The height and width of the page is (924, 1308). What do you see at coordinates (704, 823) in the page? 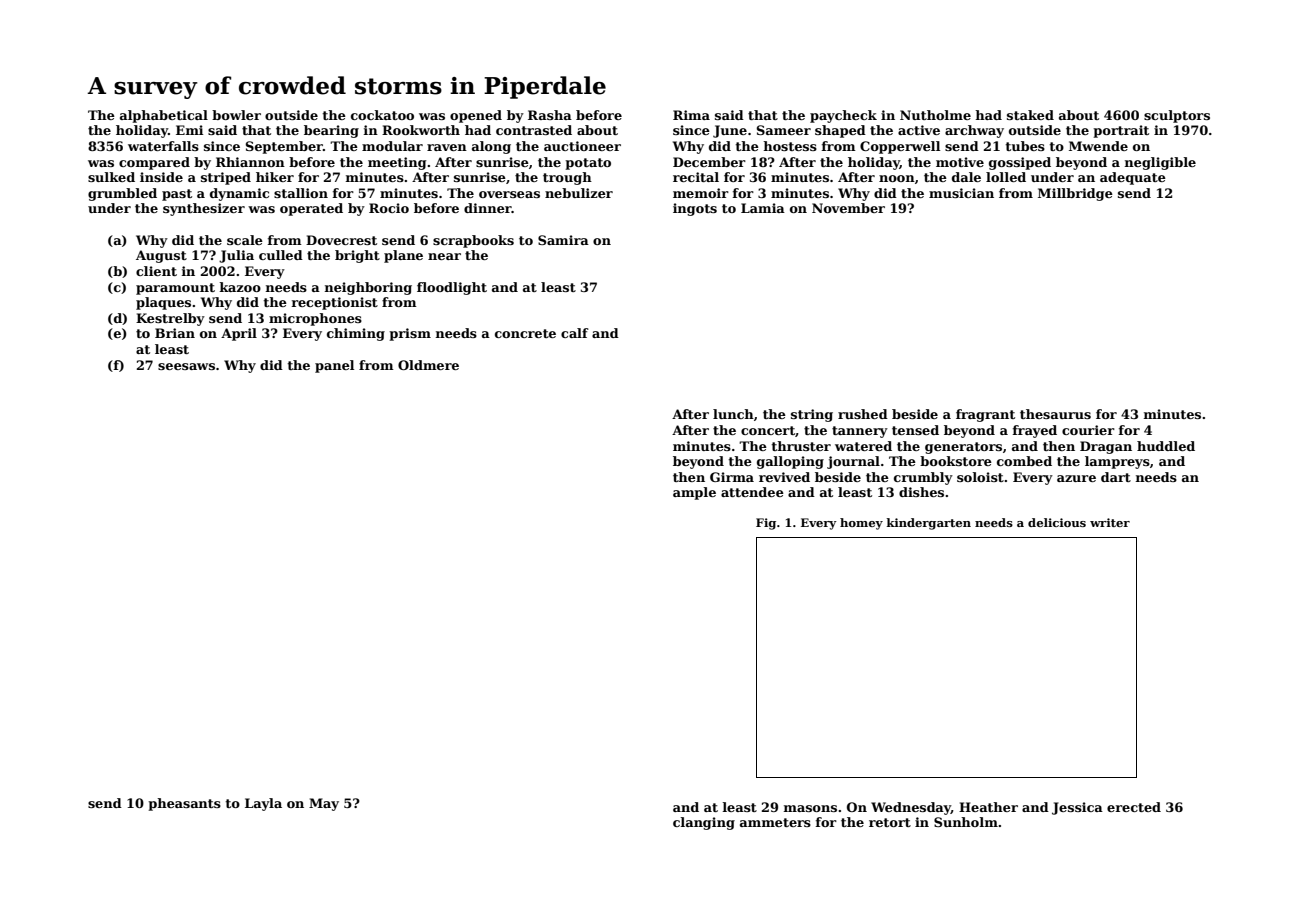
I see `clanging` at bounding box center [704, 823].
